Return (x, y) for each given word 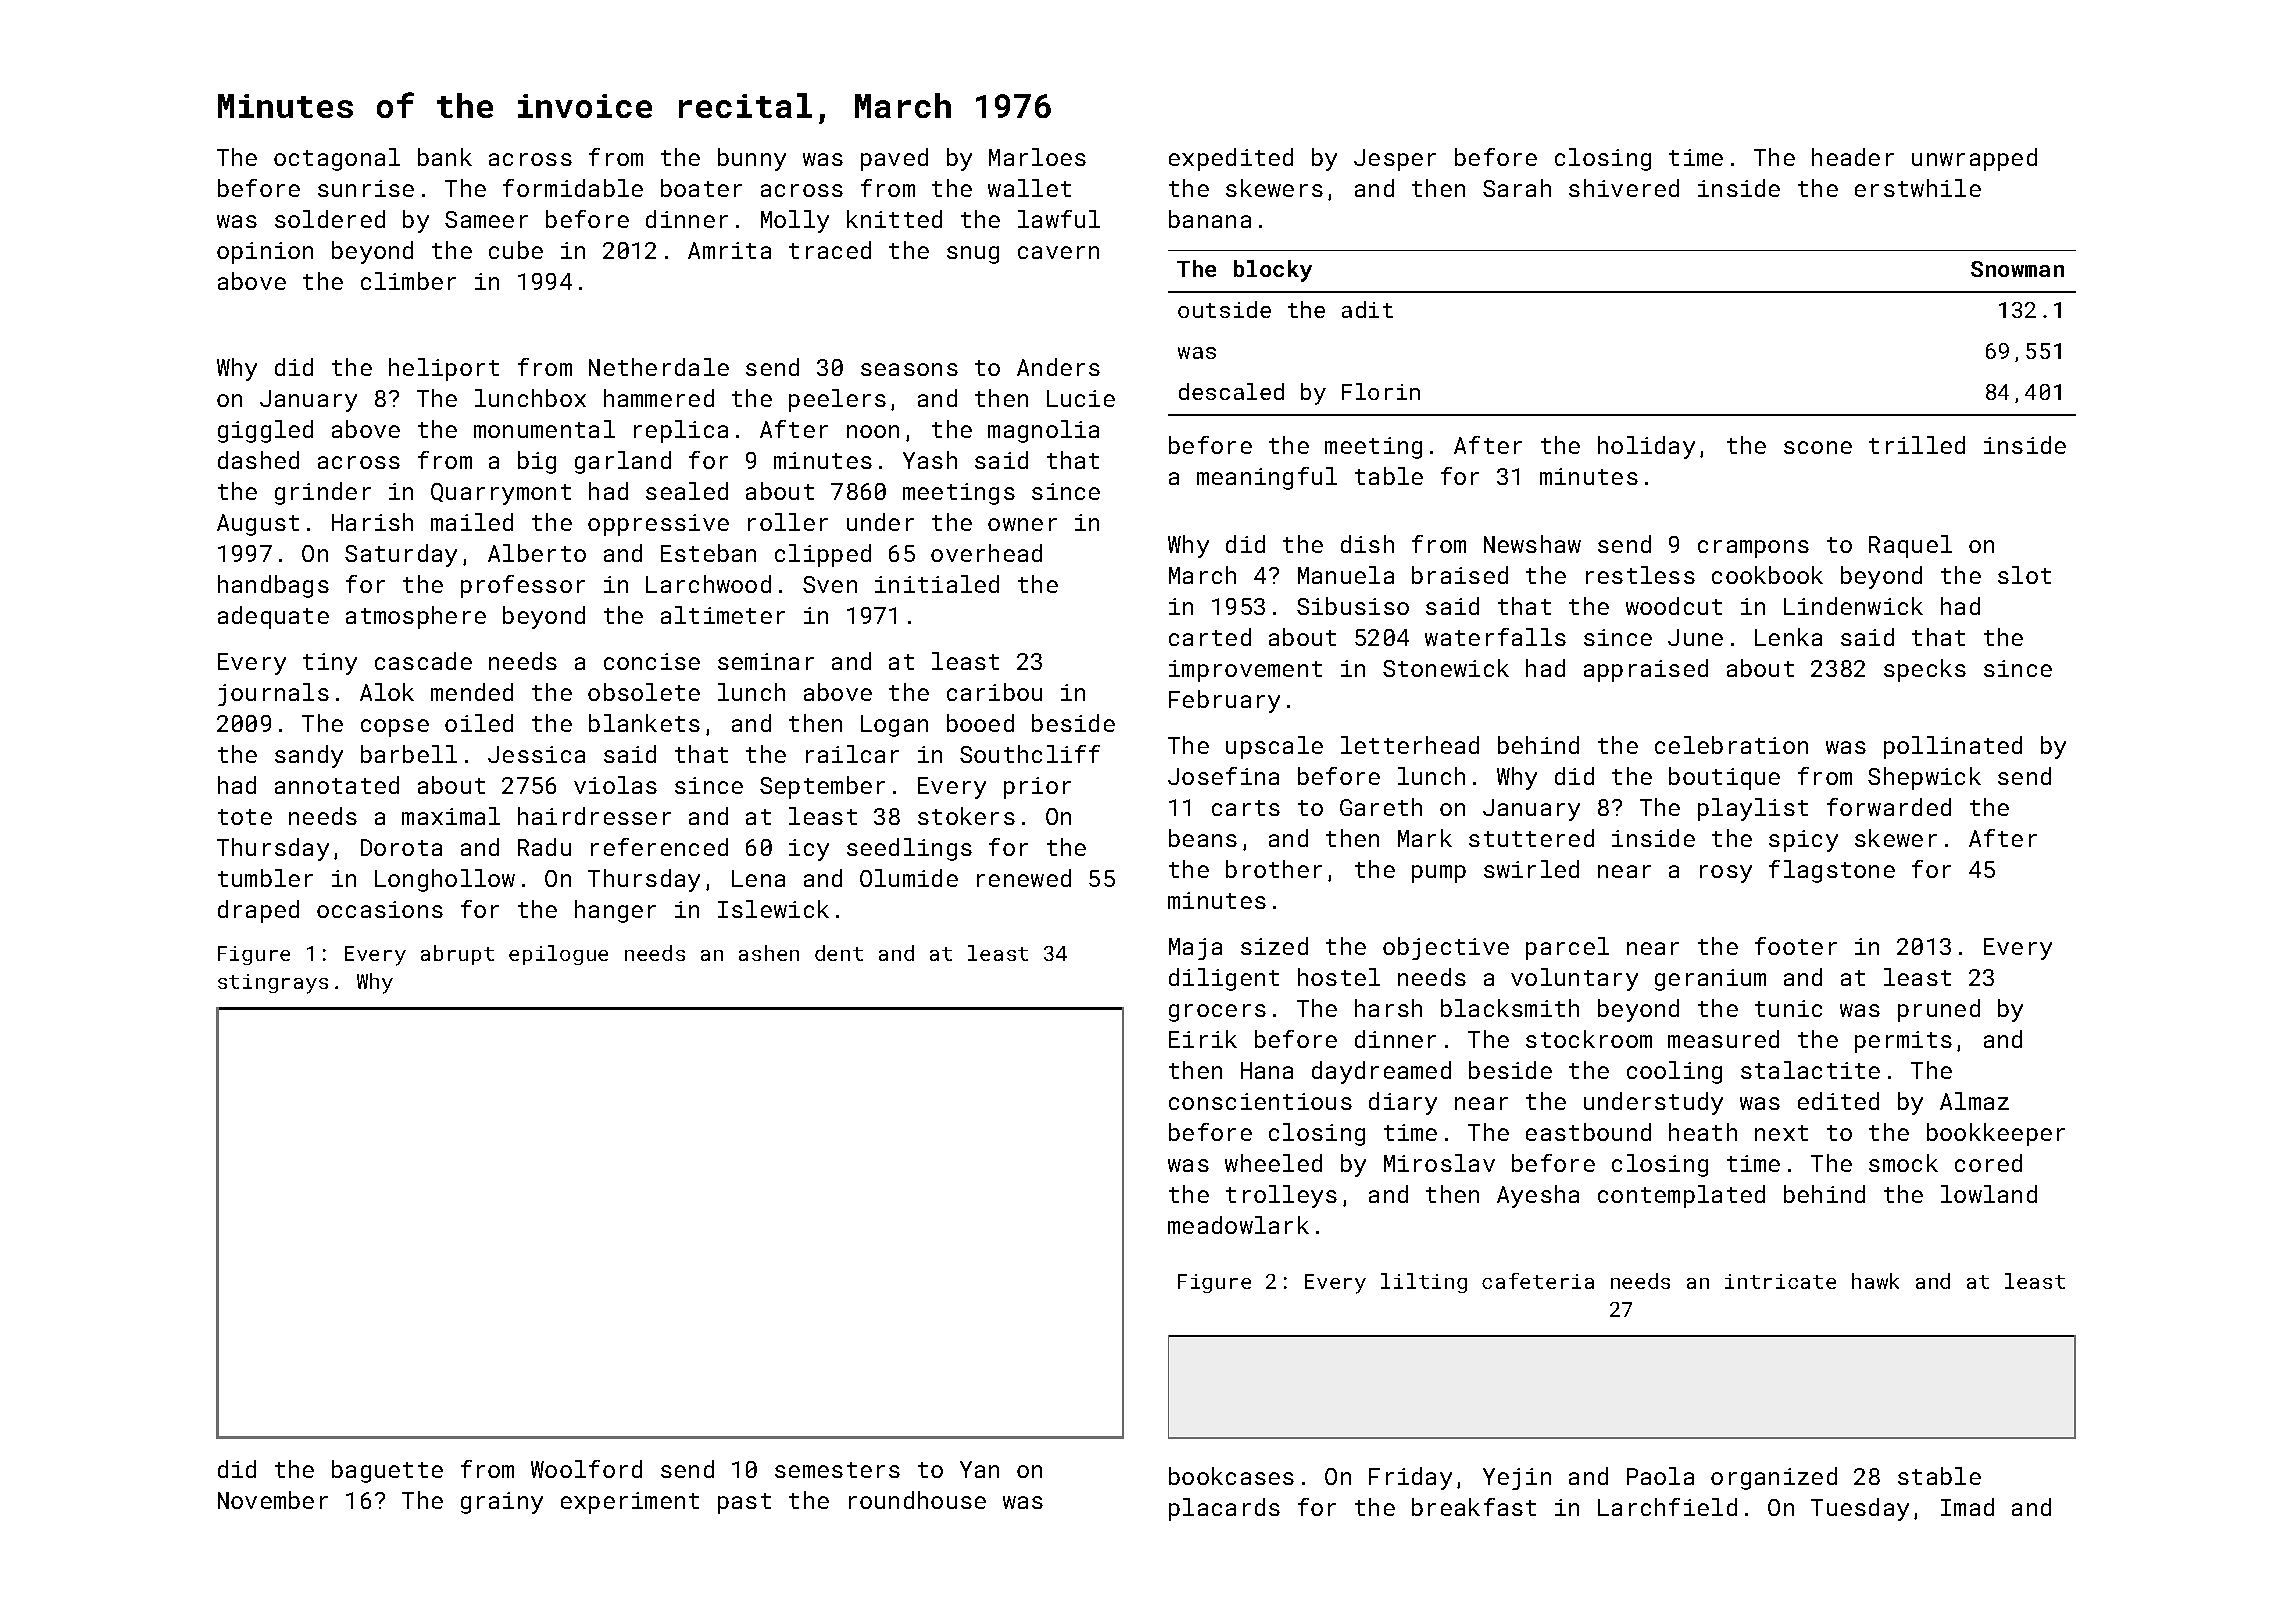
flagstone (1832, 871)
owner (1022, 524)
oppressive (658, 525)
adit (1367, 309)
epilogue (558, 955)
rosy (1726, 874)
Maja (1195, 949)
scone (1818, 447)
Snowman (2017, 269)
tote (245, 817)
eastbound (1588, 1132)
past (744, 1503)
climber (408, 281)
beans (1203, 838)
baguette (387, 1471)
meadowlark (1238, 1225)
